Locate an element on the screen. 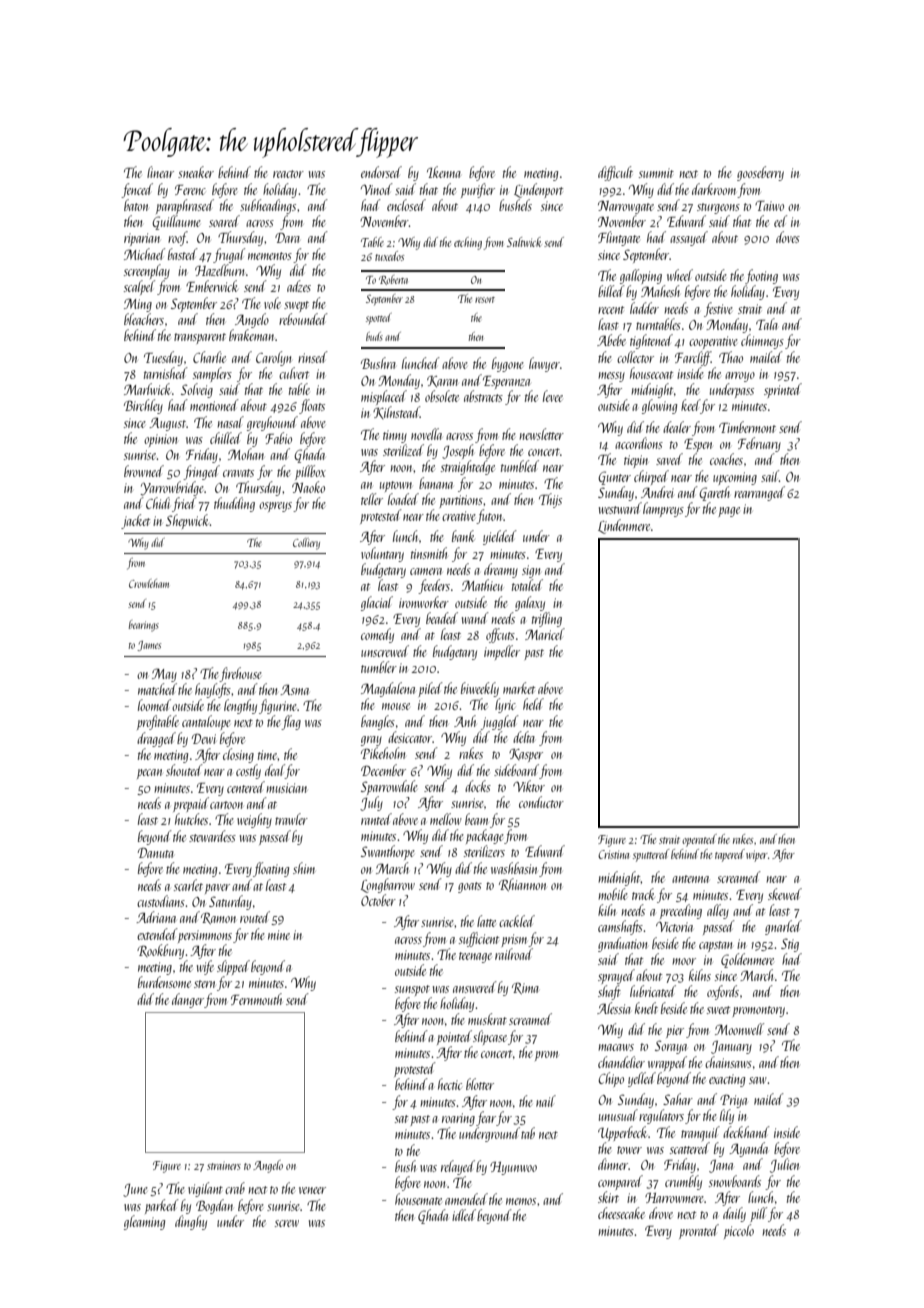 The width and height of the screenshot is (924, 1308). roaring is located at coordinates (458, 1119).
